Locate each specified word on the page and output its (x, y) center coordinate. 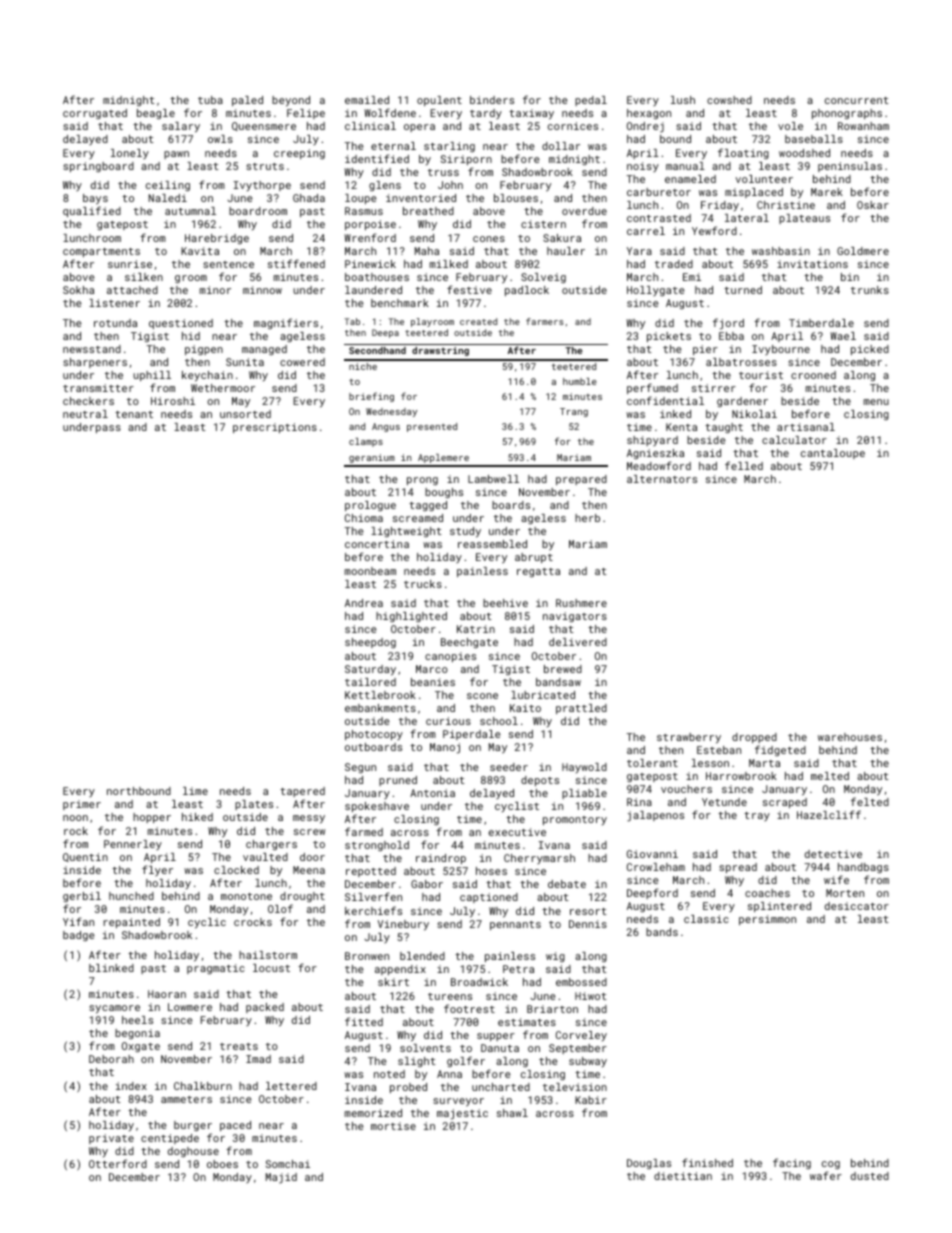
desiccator (857, 906)
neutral (85, 414)
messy (309, 819)
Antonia (432, 793)
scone (482, 696)
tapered (302, 792)
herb (587, 518)
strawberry (689, 738)
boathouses (377, 277)
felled (744, 465)
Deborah (111, 1059)
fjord (728, 324)
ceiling (168, 186)
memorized (373, 1113)
